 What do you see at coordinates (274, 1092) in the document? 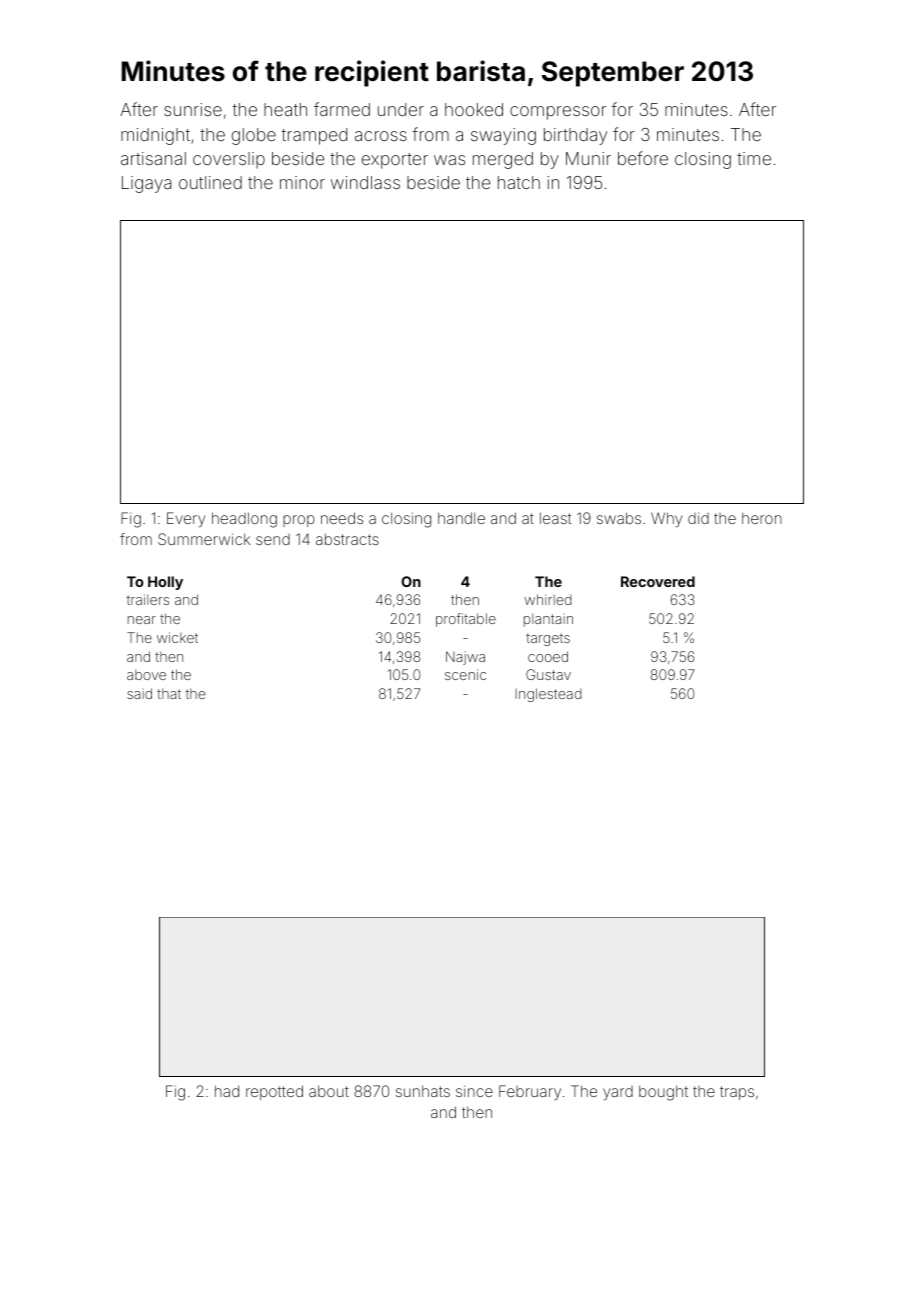
I see `repotted` at bounding box center [274, 1092].
